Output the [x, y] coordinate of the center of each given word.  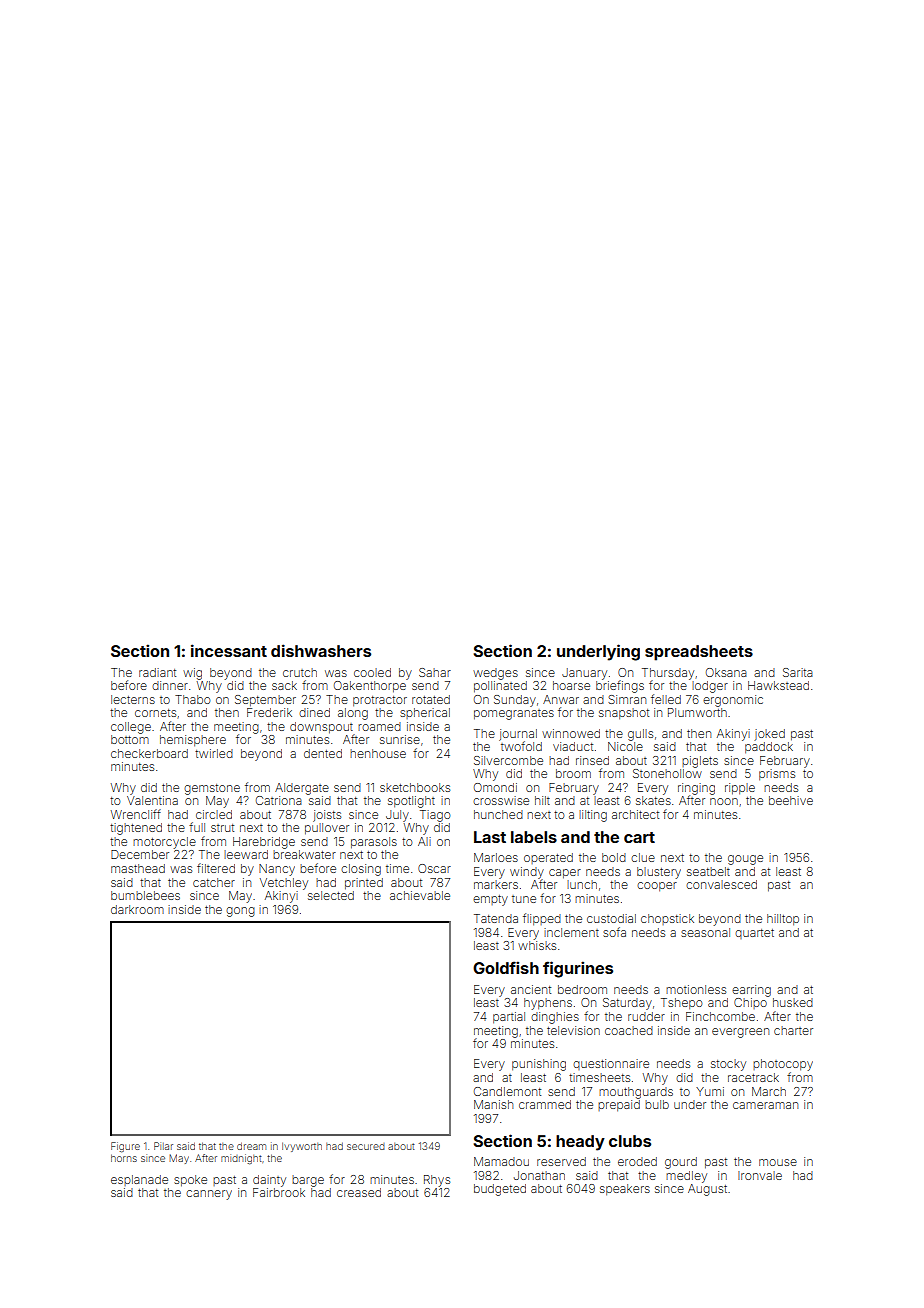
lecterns [133, 699]
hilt [542, 800]
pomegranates [514, 714]
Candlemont [507, 1091]
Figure [125, 1147]
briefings [620, 686]
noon [724, 801]
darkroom [137, 909]
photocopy [783, 1065]
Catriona [279, 800]
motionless [696, 989]
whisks [537, 945]
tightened [136, 829]
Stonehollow [667, 773]
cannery [209, 1195]
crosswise [501, 800]
